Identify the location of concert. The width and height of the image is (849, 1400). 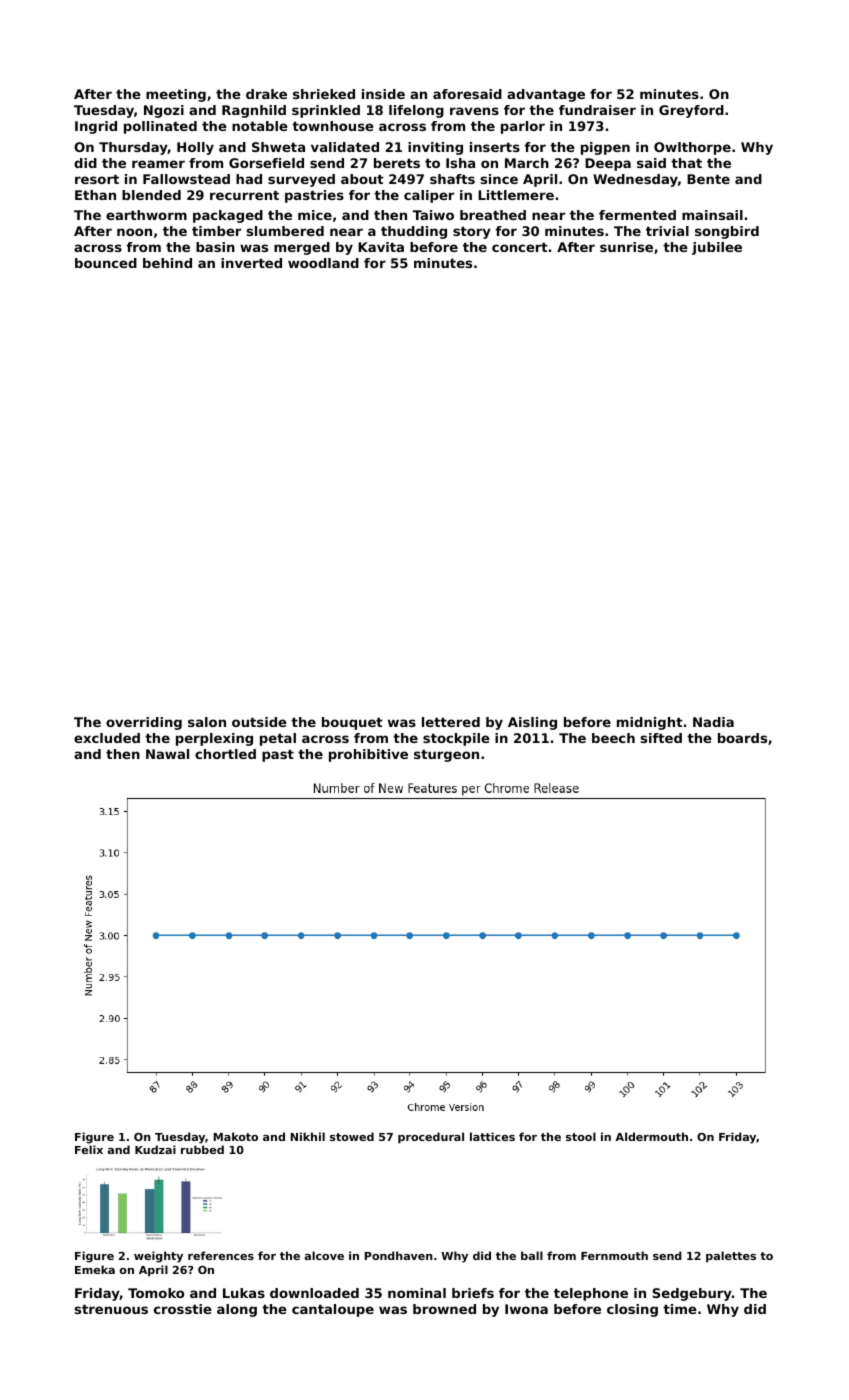
(520, 247).
